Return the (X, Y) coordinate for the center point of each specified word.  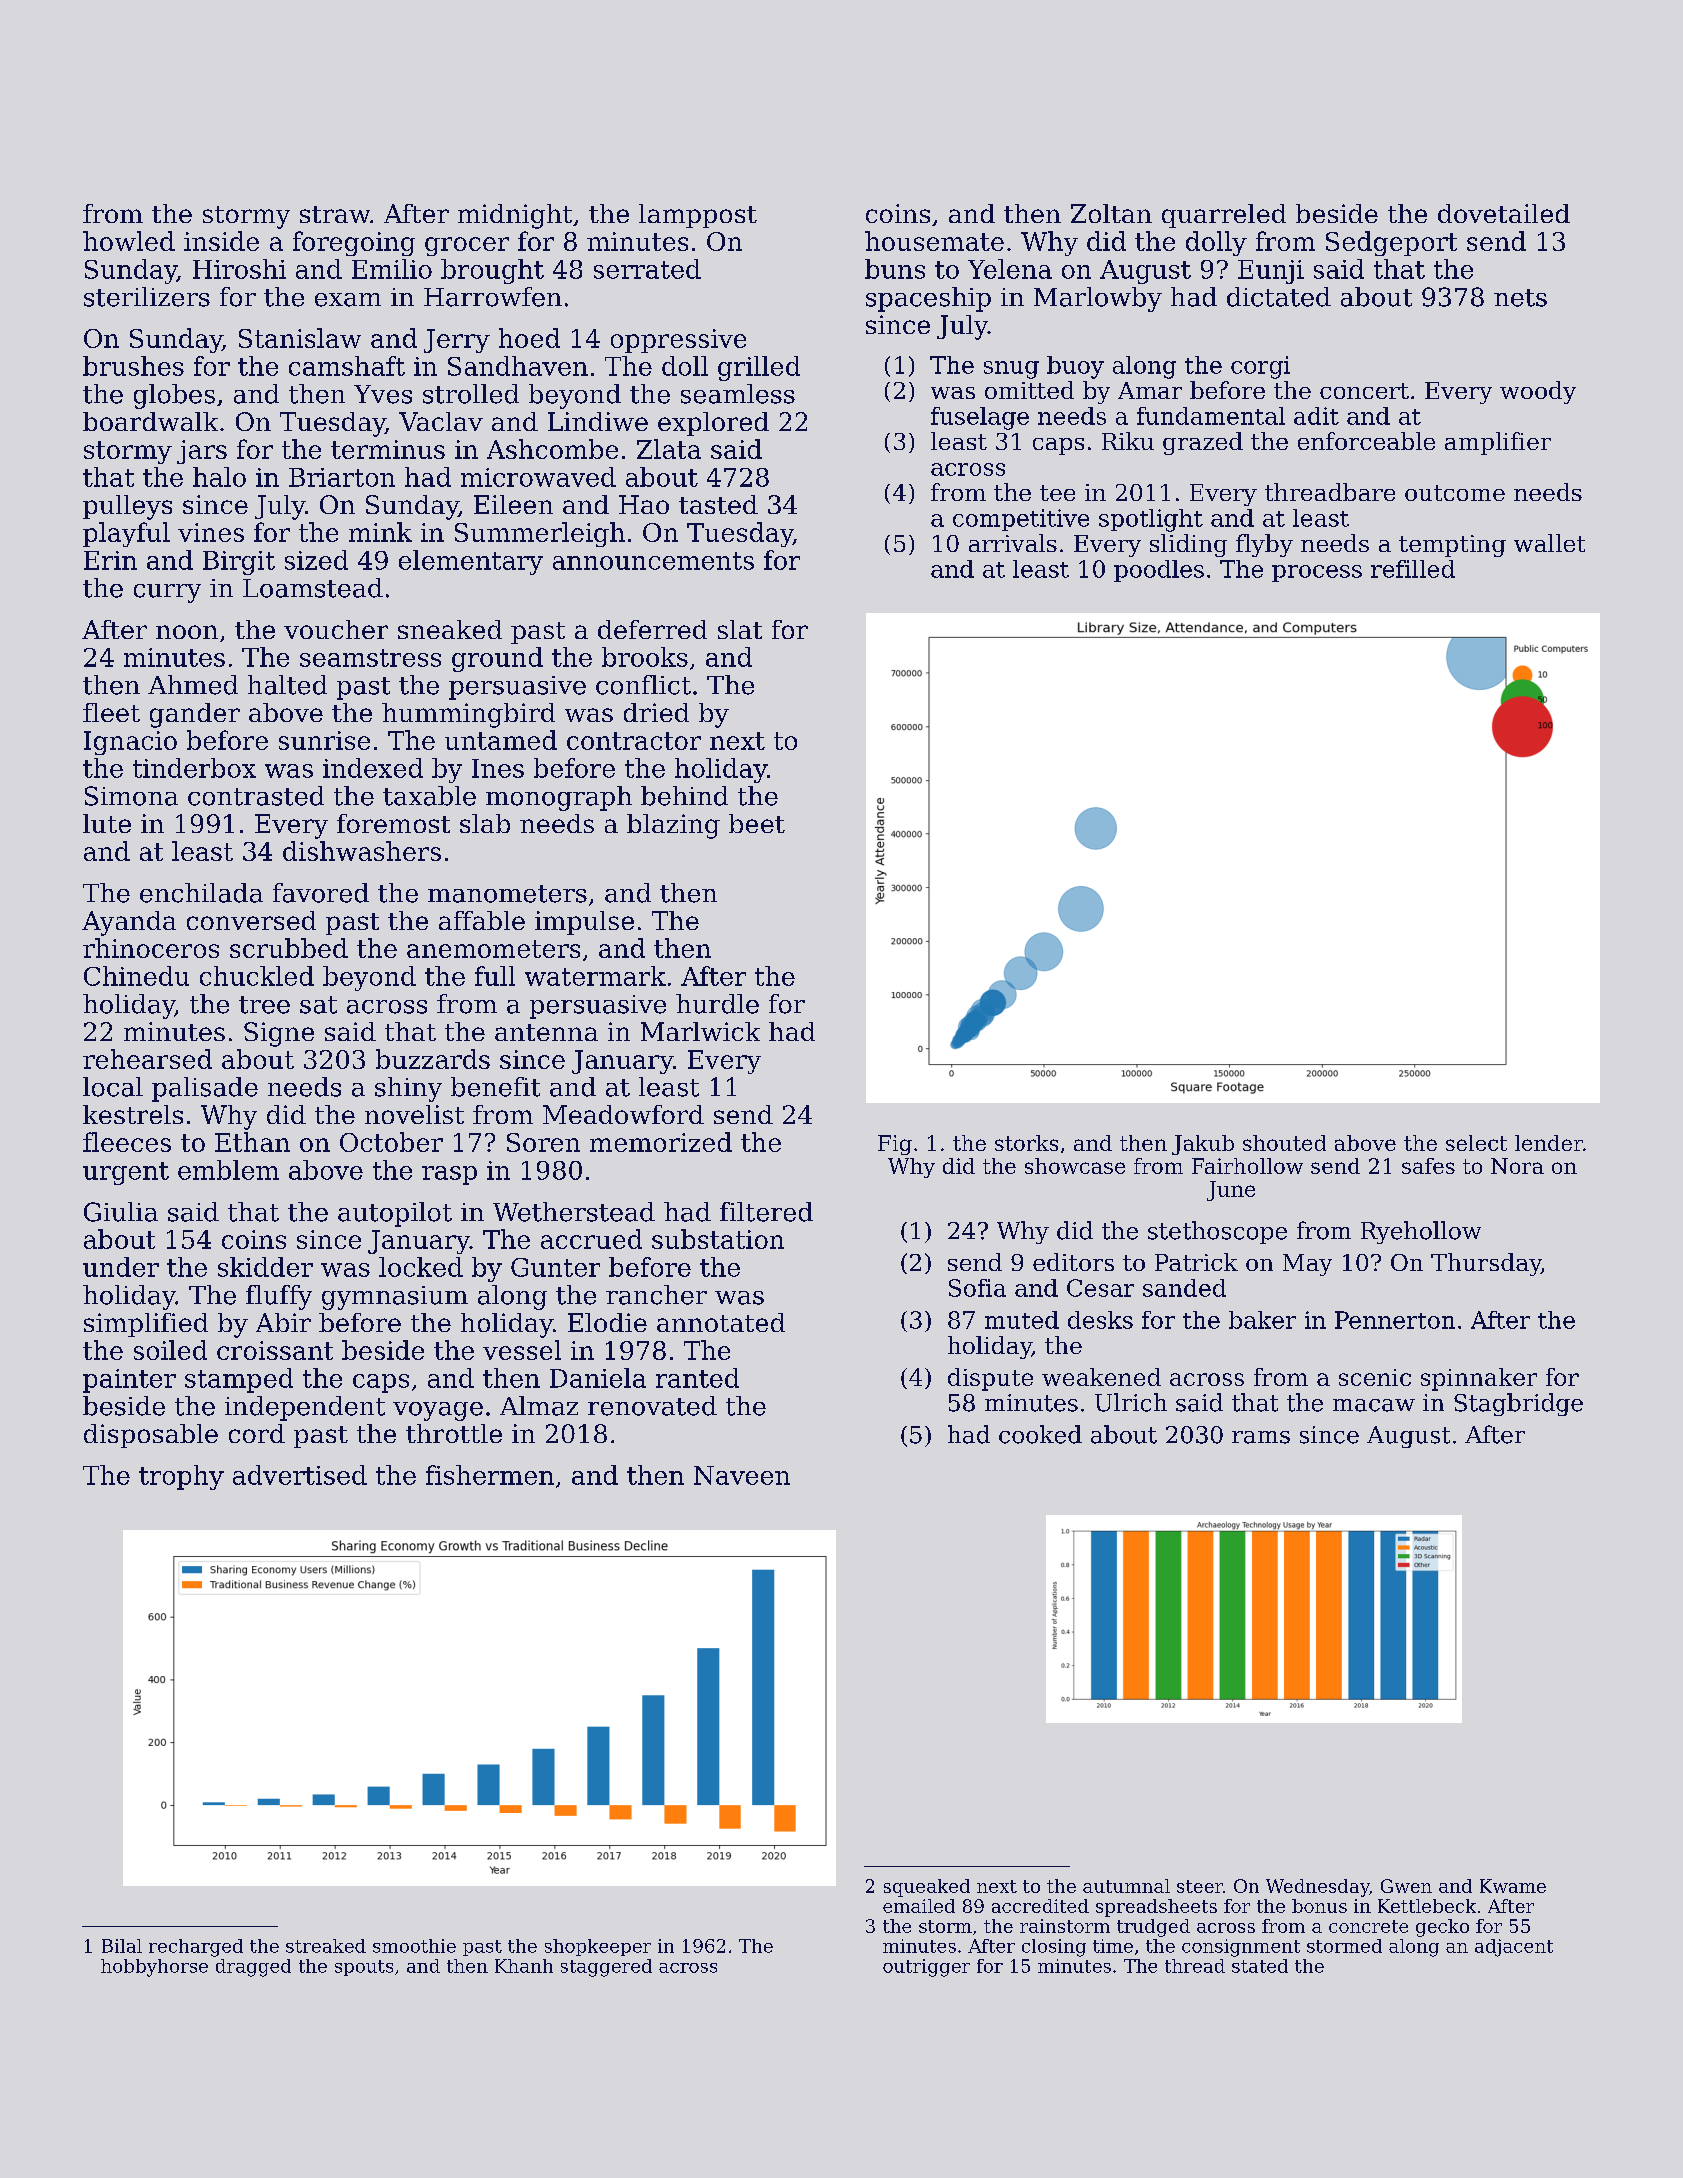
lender (1549, 1143)
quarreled (1224, 216)
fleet (111, 712)
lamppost (698, 216)
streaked (326, 1946)
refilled (1413, 569)
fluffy (279, 1297)
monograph (559, 798)
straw (335, 214)
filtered (766, 1212)
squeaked (927, 1888)
